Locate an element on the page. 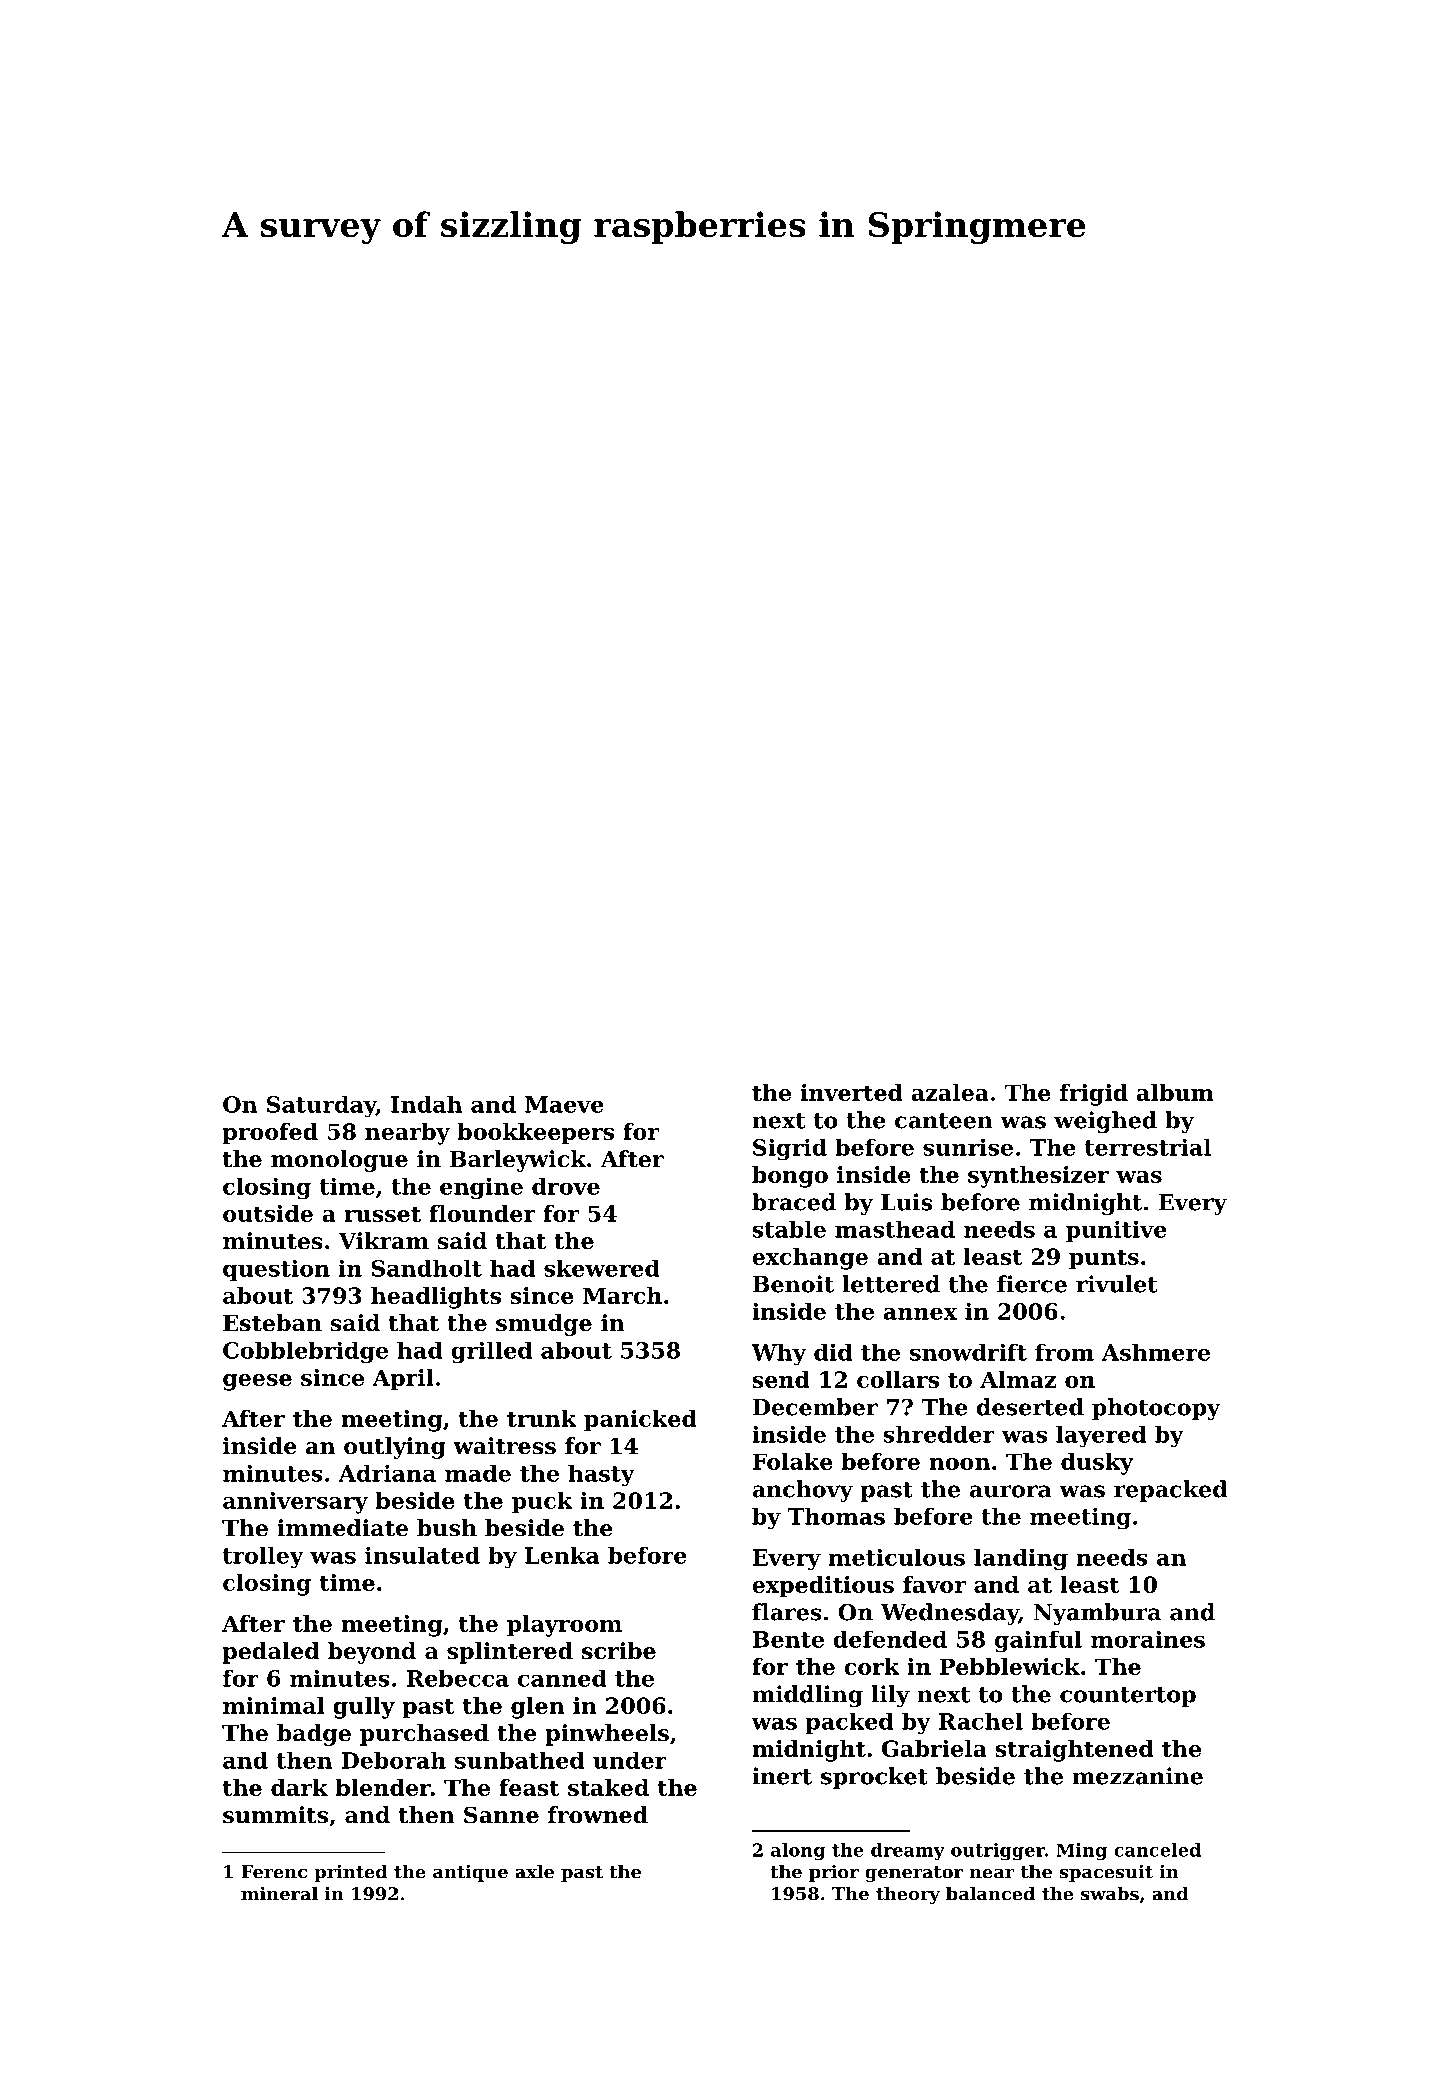  Indah is located at coordinates (426, 1104).
